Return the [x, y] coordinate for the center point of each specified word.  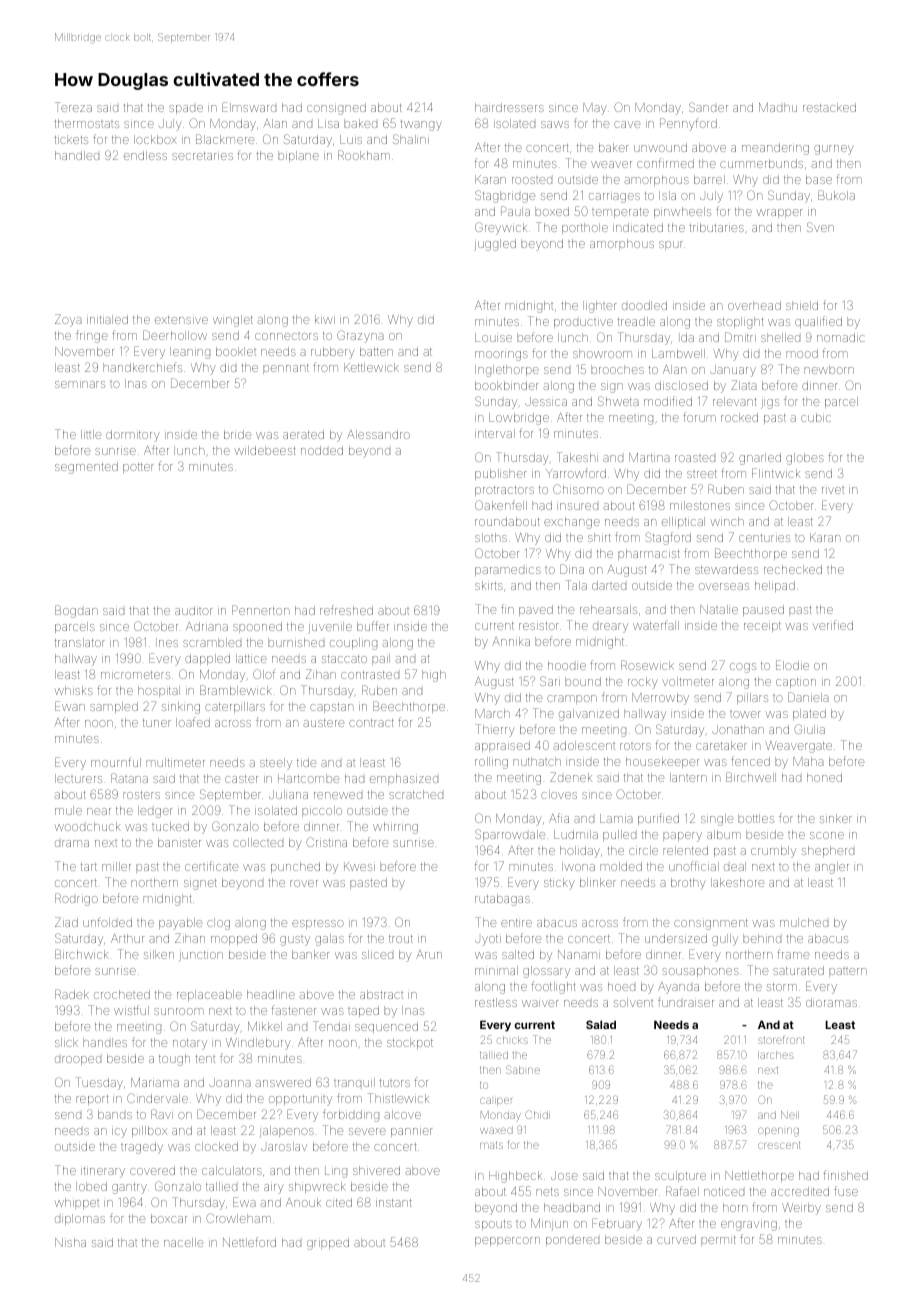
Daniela [808, 697]
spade [186, 109]
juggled [495, 245]
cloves [559, 794]
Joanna [230, 1082]
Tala [576, 585]
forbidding [351, 1115]
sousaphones [700, 971]
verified [833, 625]
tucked [170, 826]
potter [138, 468]
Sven [820, 227]
